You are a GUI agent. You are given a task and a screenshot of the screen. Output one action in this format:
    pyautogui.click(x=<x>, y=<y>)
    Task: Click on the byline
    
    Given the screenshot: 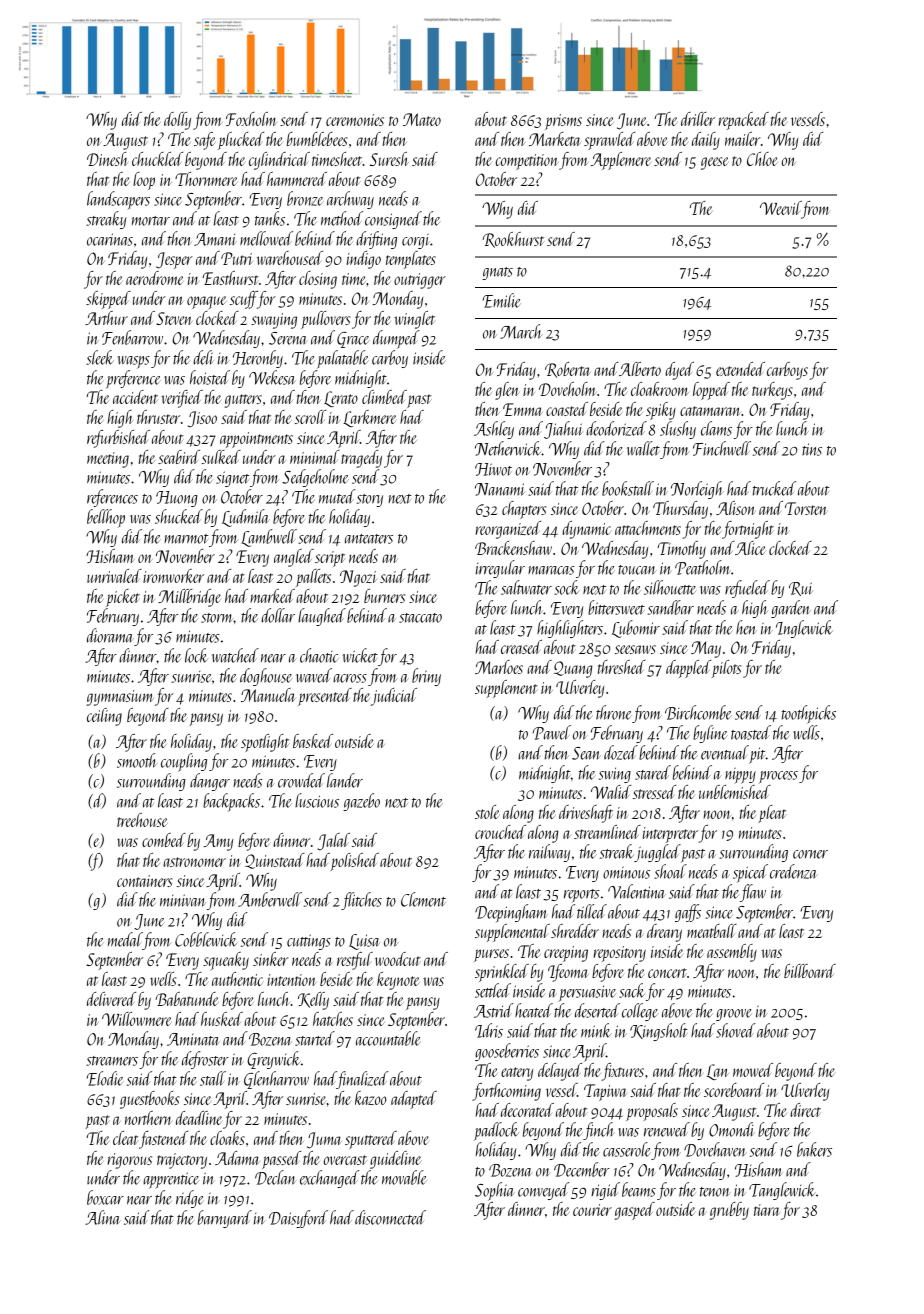 What is the action you would take?
    pyautogui.click(x=710, y=734)
